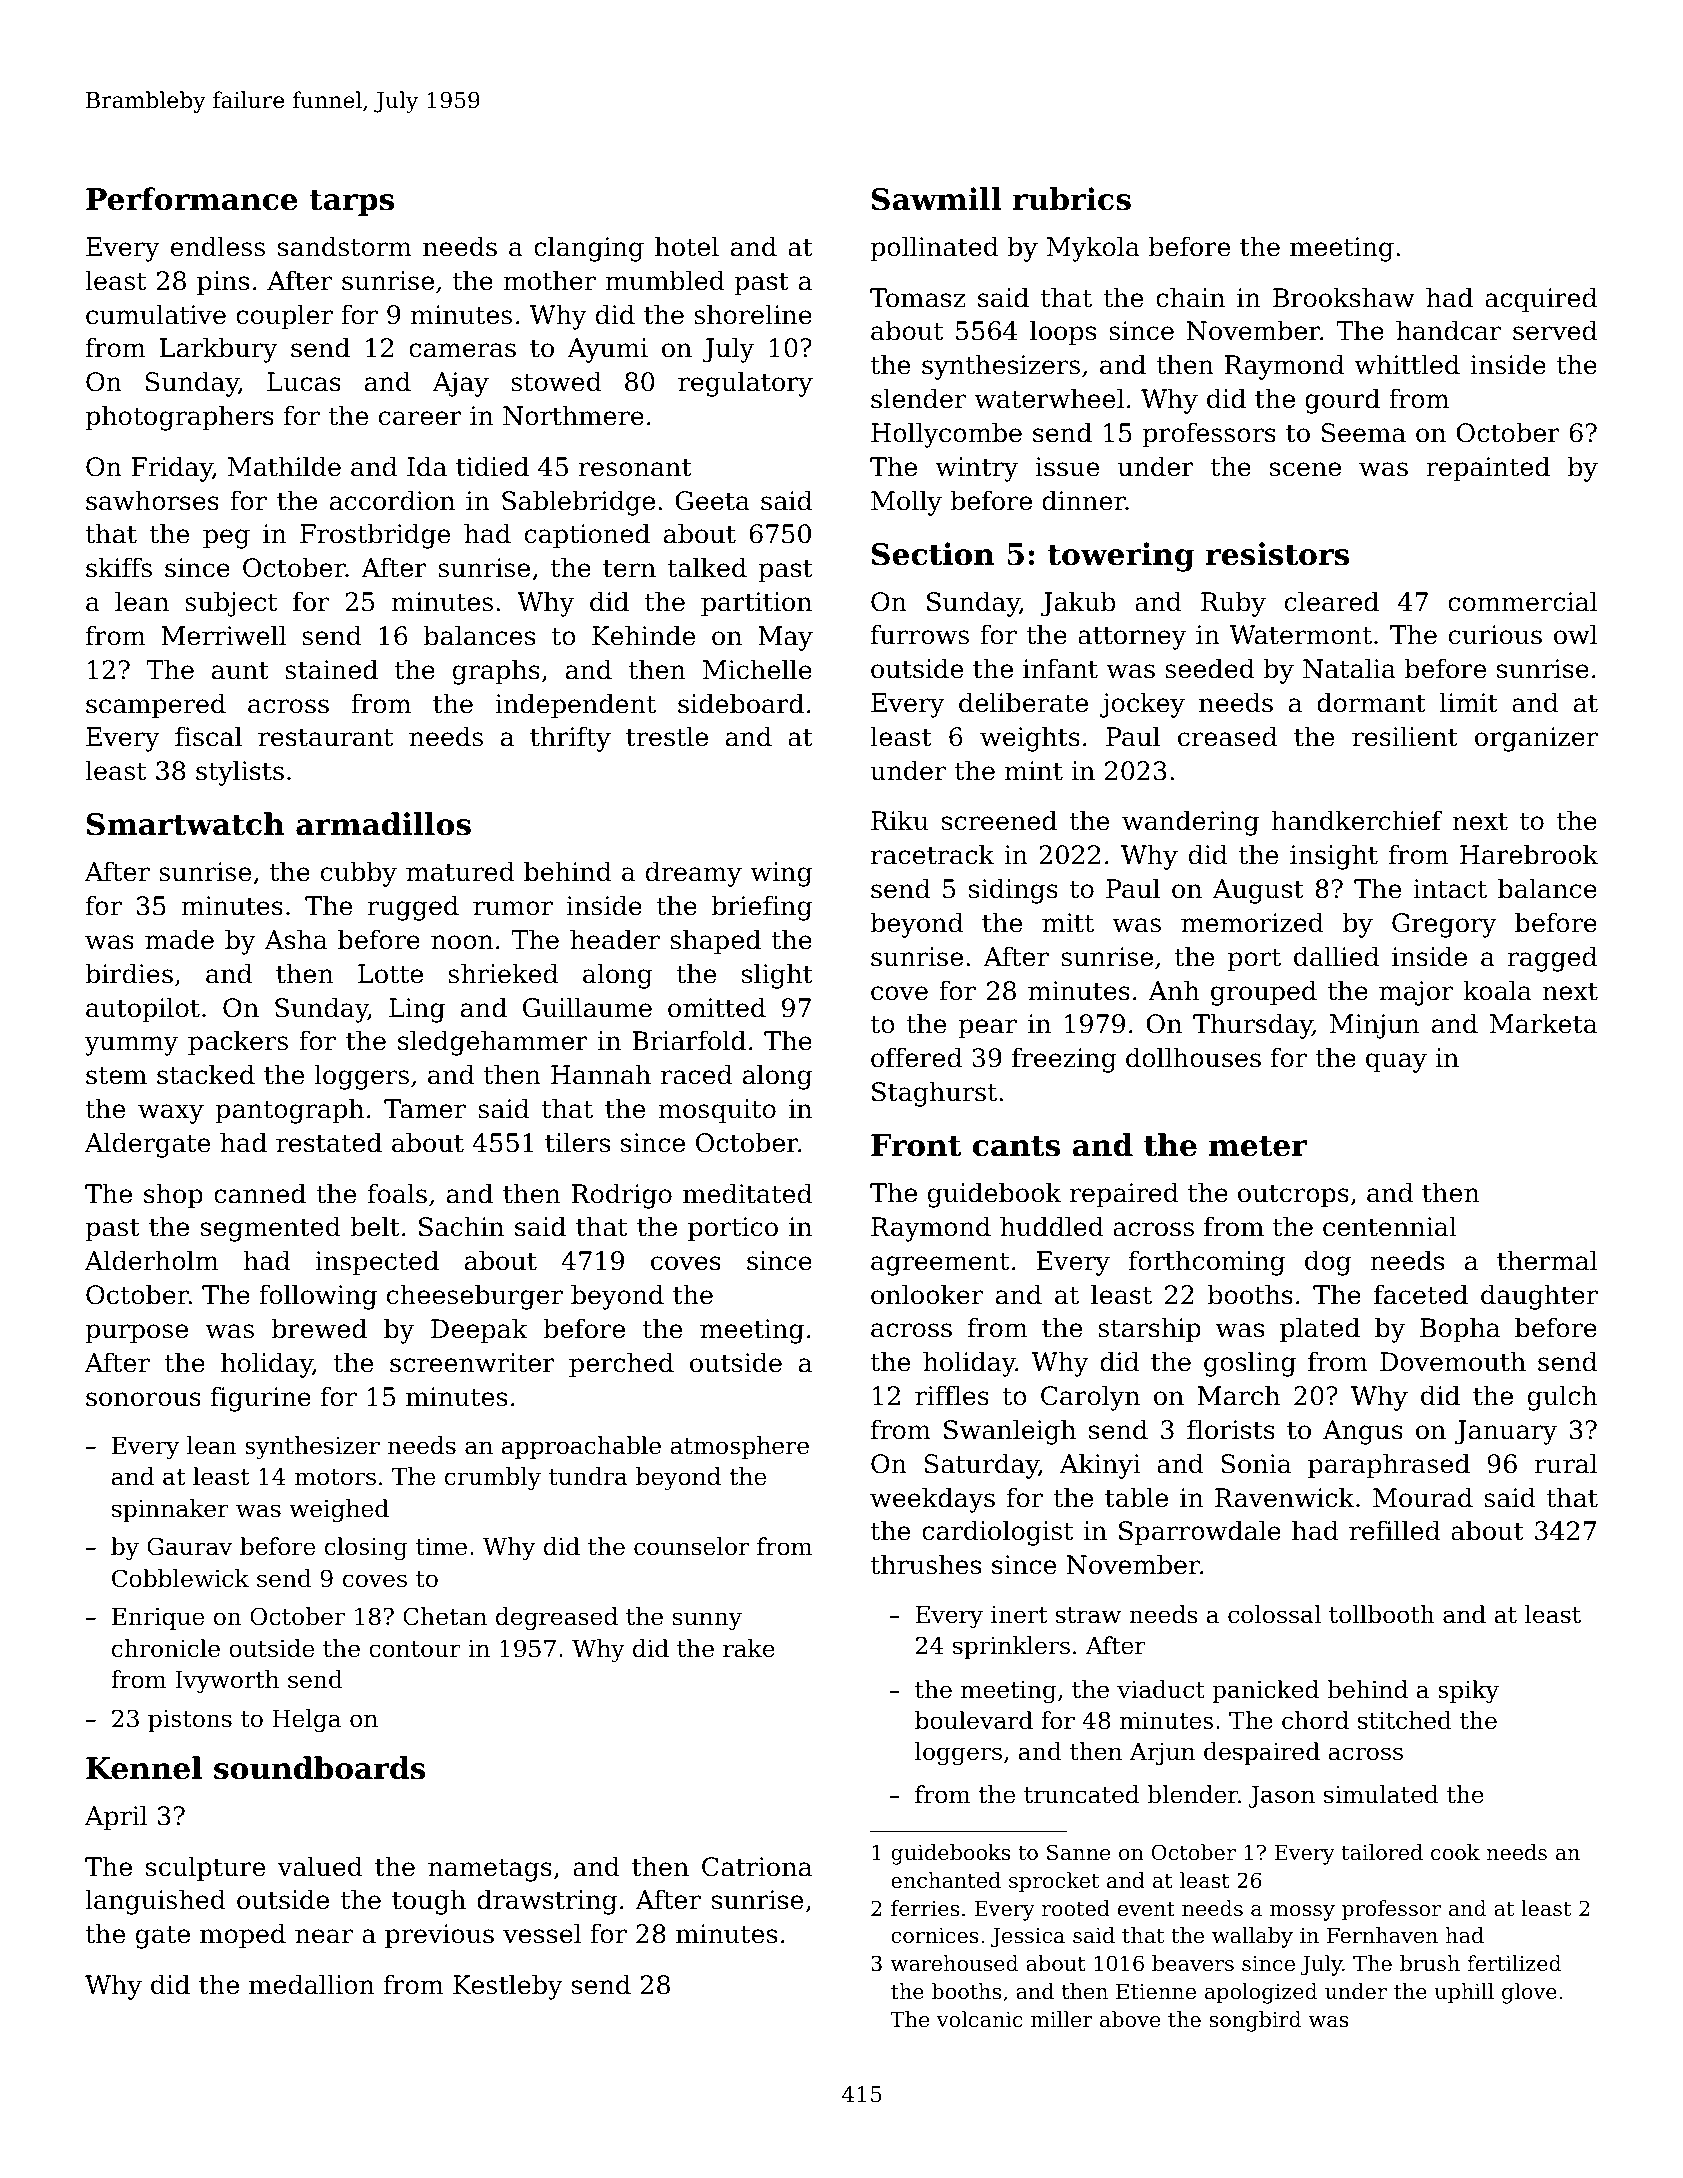 The height and width of the screenshot is (2178, 1683). Describe the element at coordinates (1227, 736) in the screenshot. I see `creased` at that location.
